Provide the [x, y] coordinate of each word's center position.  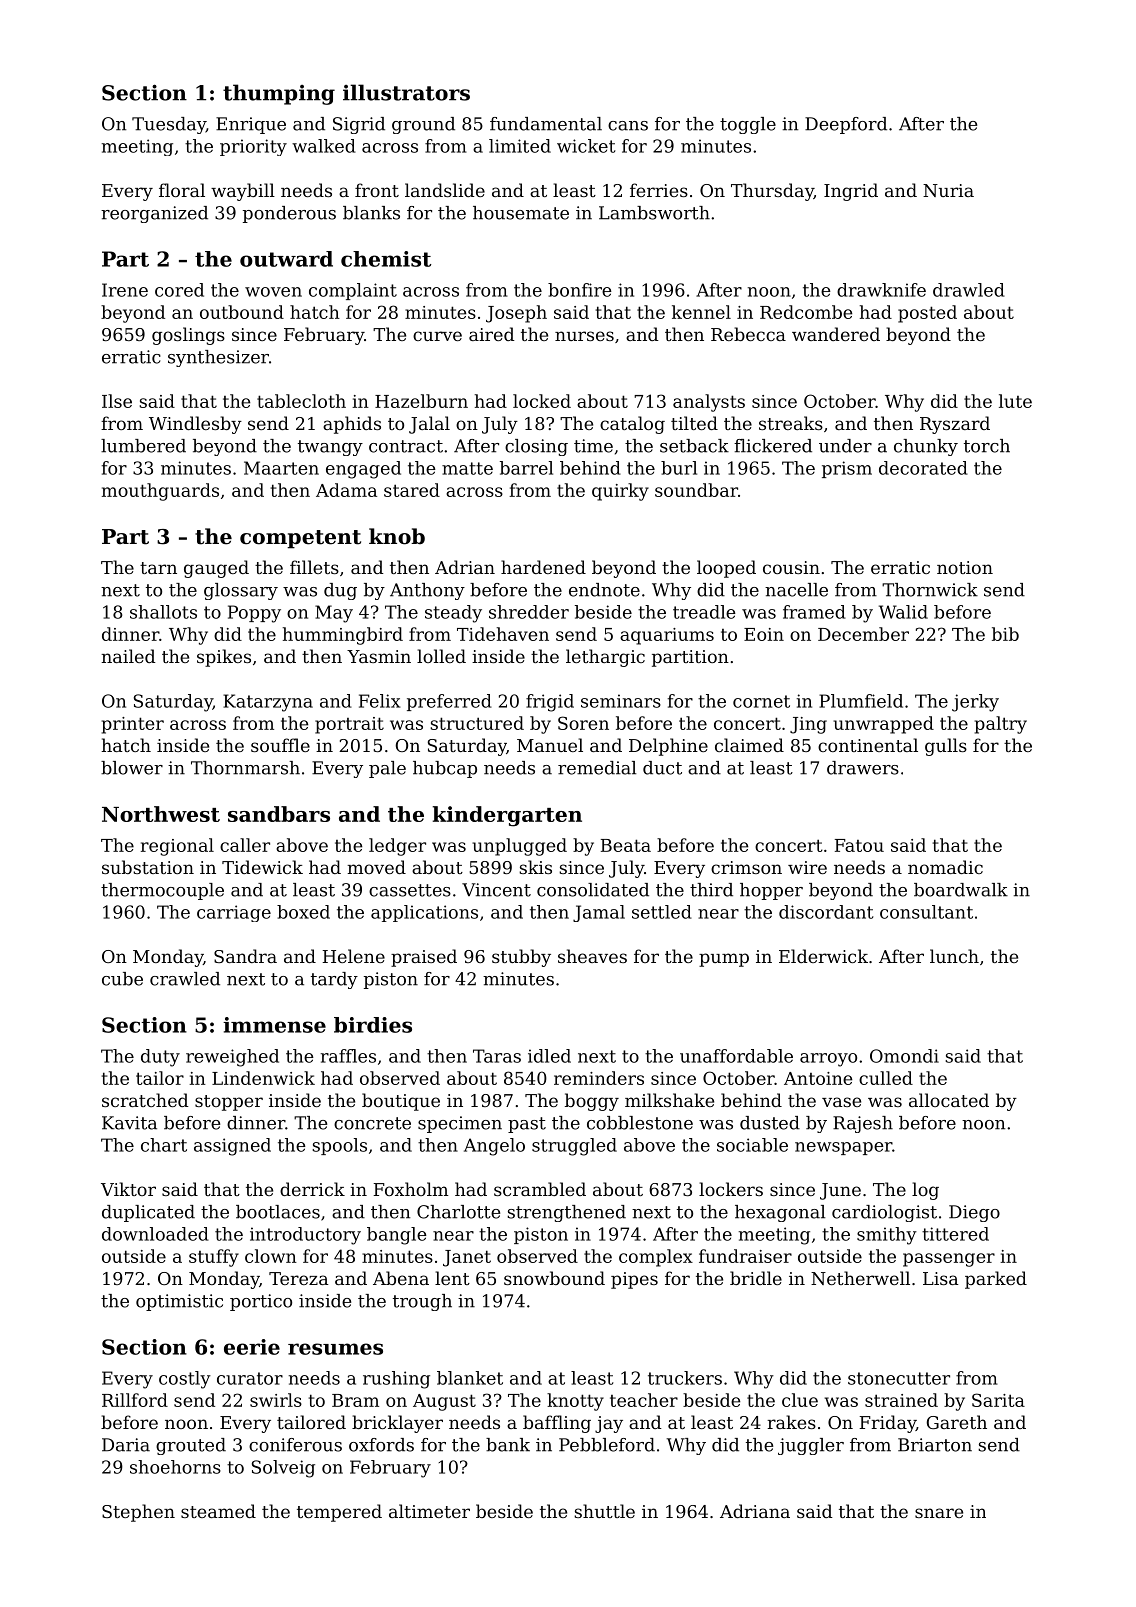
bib [1005, 634]
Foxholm [410, 1189]
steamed [218, 1511]
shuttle [604, 1511]
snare [939, 1513]
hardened [543, 567]
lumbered [143, 446]
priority [253, 147]
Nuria [948, 190]
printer [133, 725]
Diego [974, 1213]
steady [453, 614]
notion [965, 567]
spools [339, 1146]
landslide [445, 190]
